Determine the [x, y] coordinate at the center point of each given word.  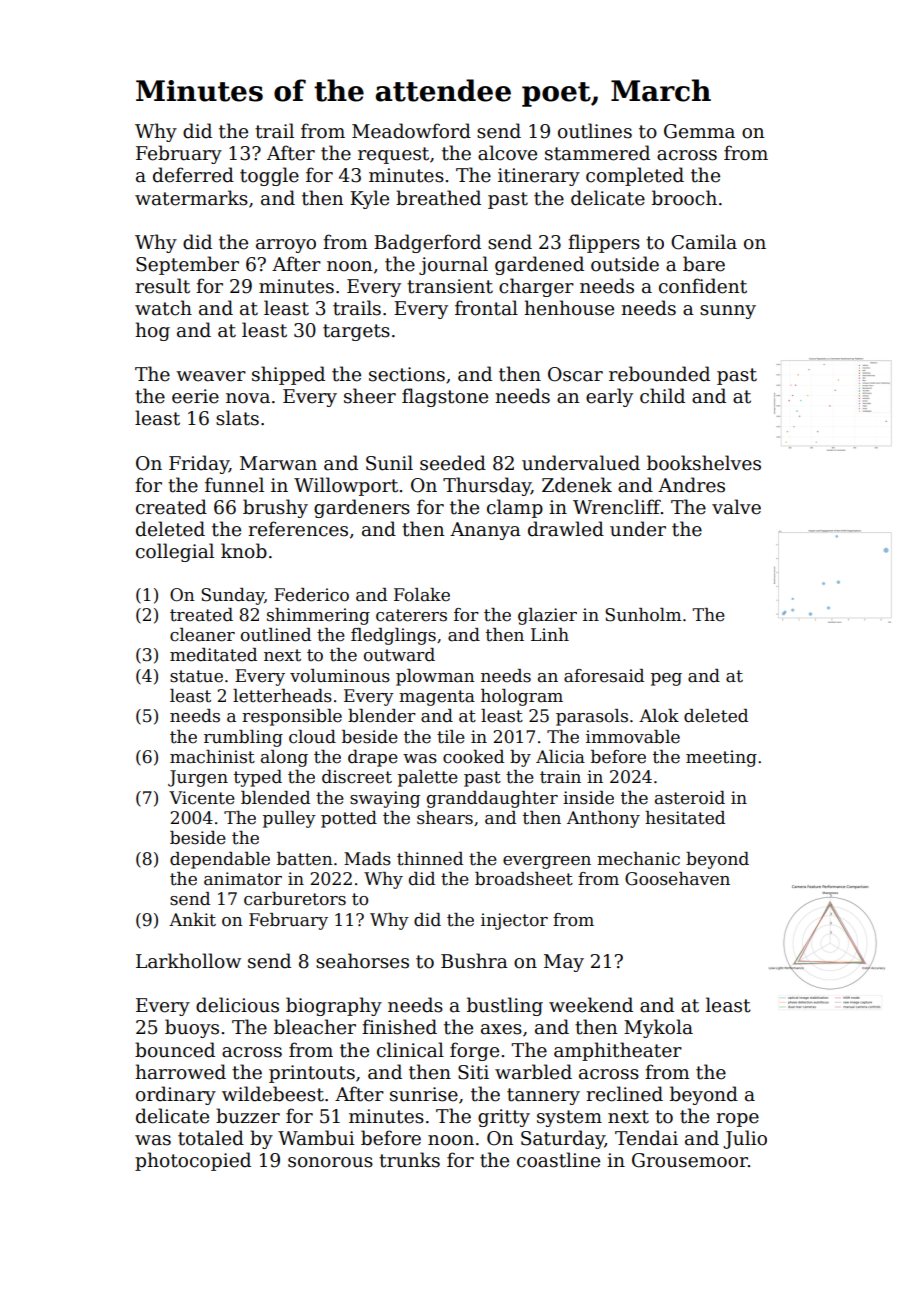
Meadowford [411, 131]
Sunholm [643, 615]
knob [244, 551]
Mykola [658, 1028]
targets [356, 332]
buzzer [248, 1116]
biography [334, 1006]
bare [704, 264]
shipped [288, 375]
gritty [504, 1118]
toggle [269, 176]
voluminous [340, 676]
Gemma [699, 131]
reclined [624, 1094]
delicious [237, 1005]
